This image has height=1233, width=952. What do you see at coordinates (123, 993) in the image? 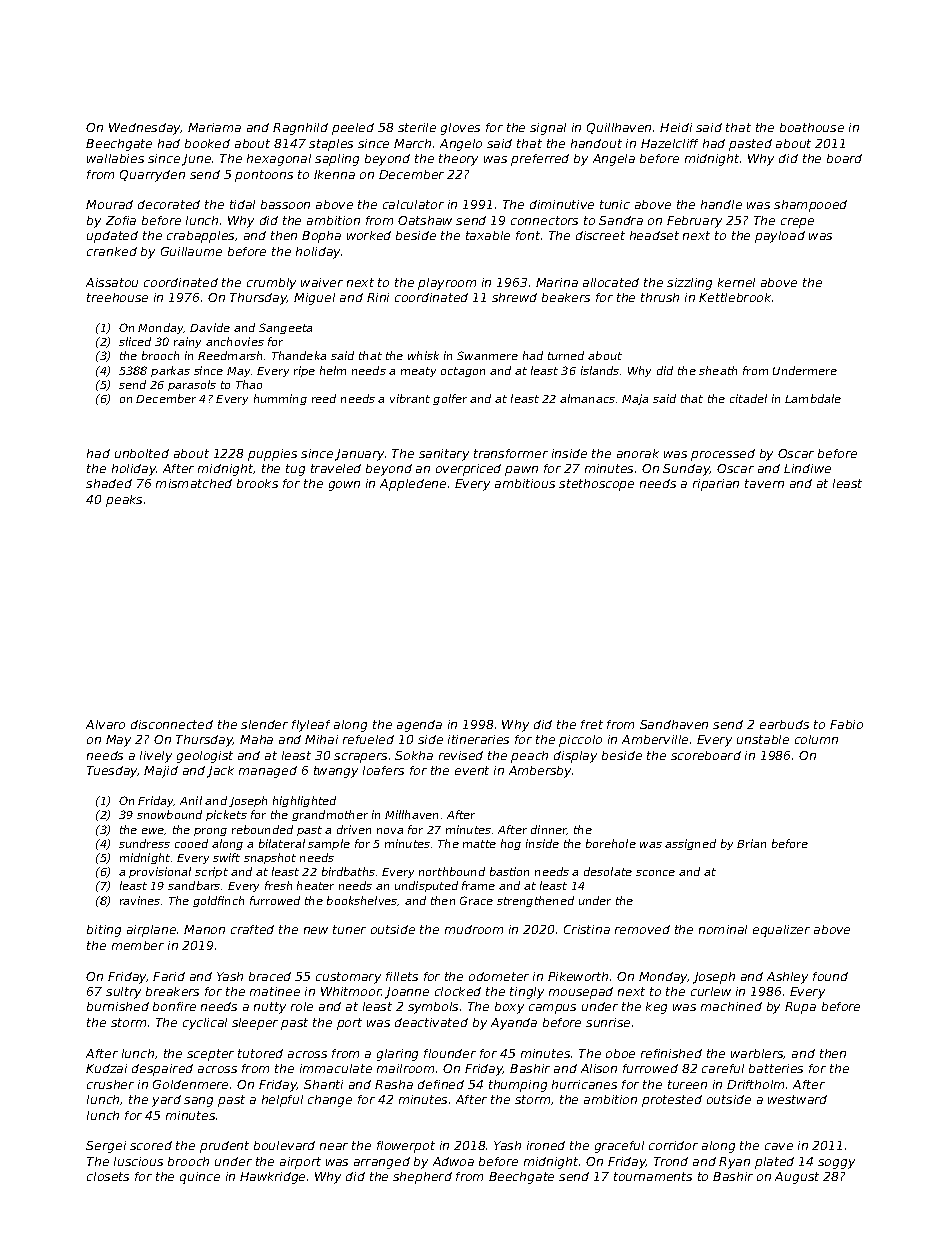
I see `sultry` at bounding box center [123, 993].
